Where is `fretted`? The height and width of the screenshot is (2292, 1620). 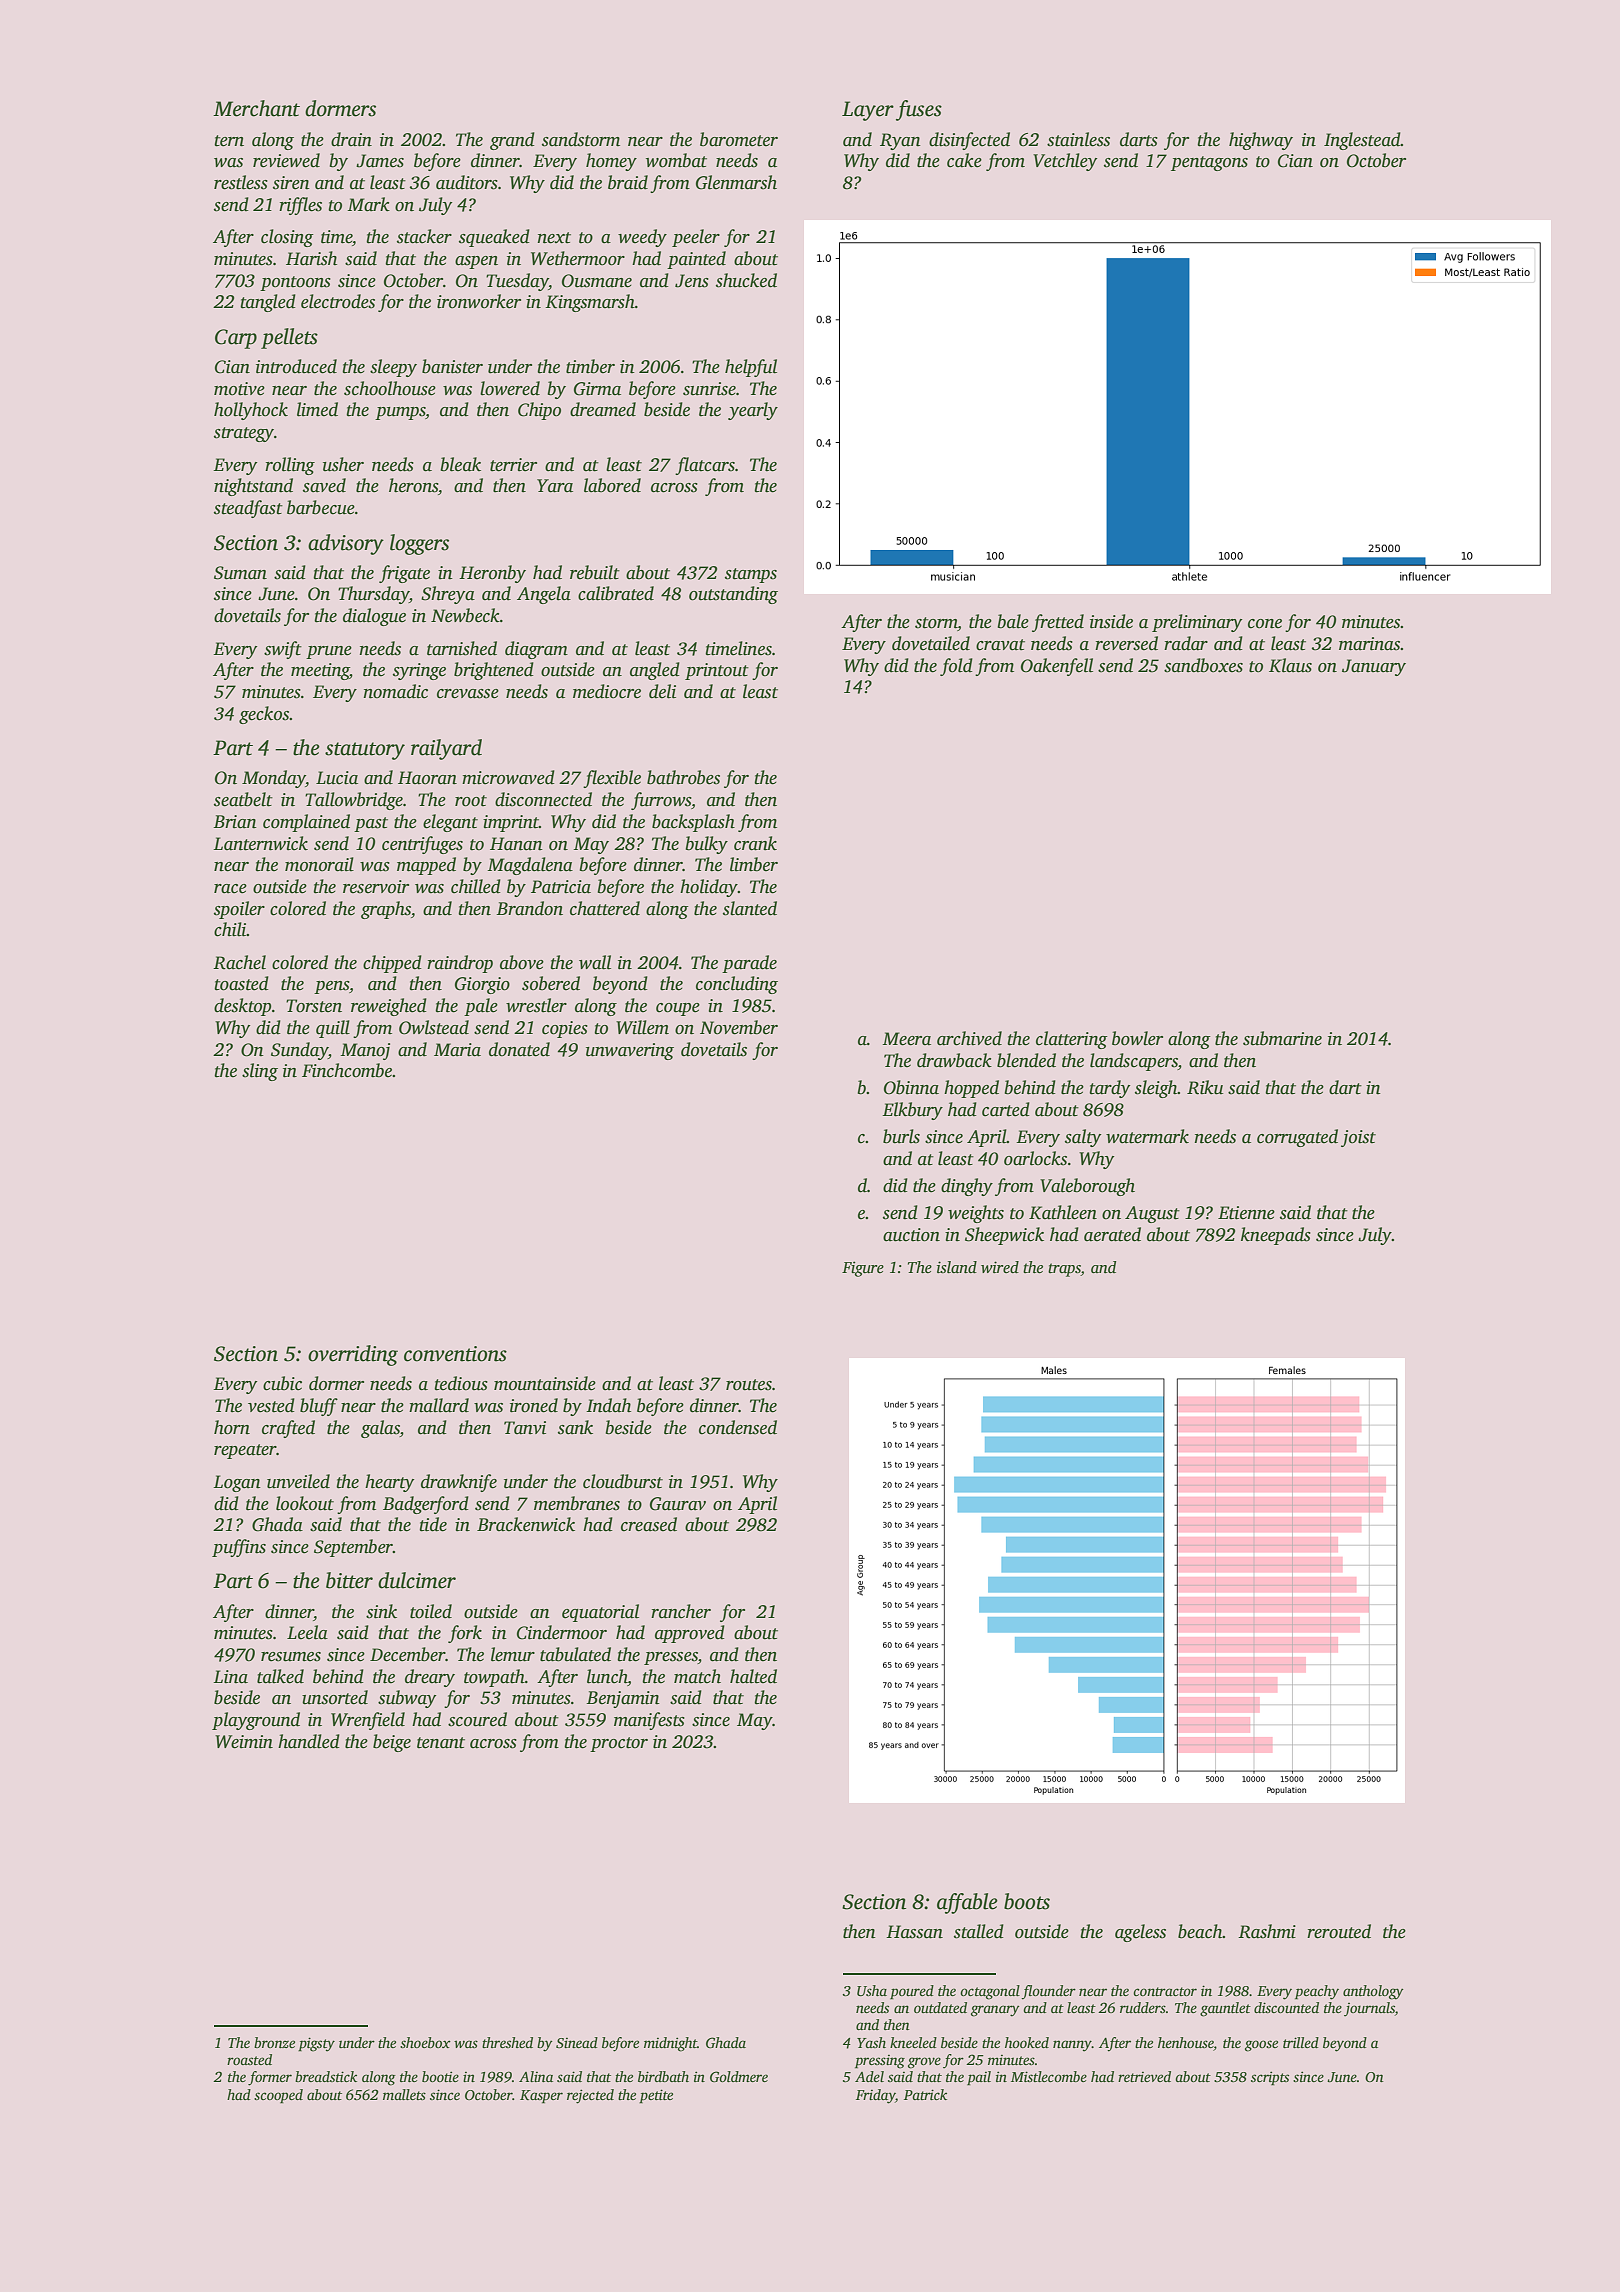 fretted is located at coordinates (1058, 623).
